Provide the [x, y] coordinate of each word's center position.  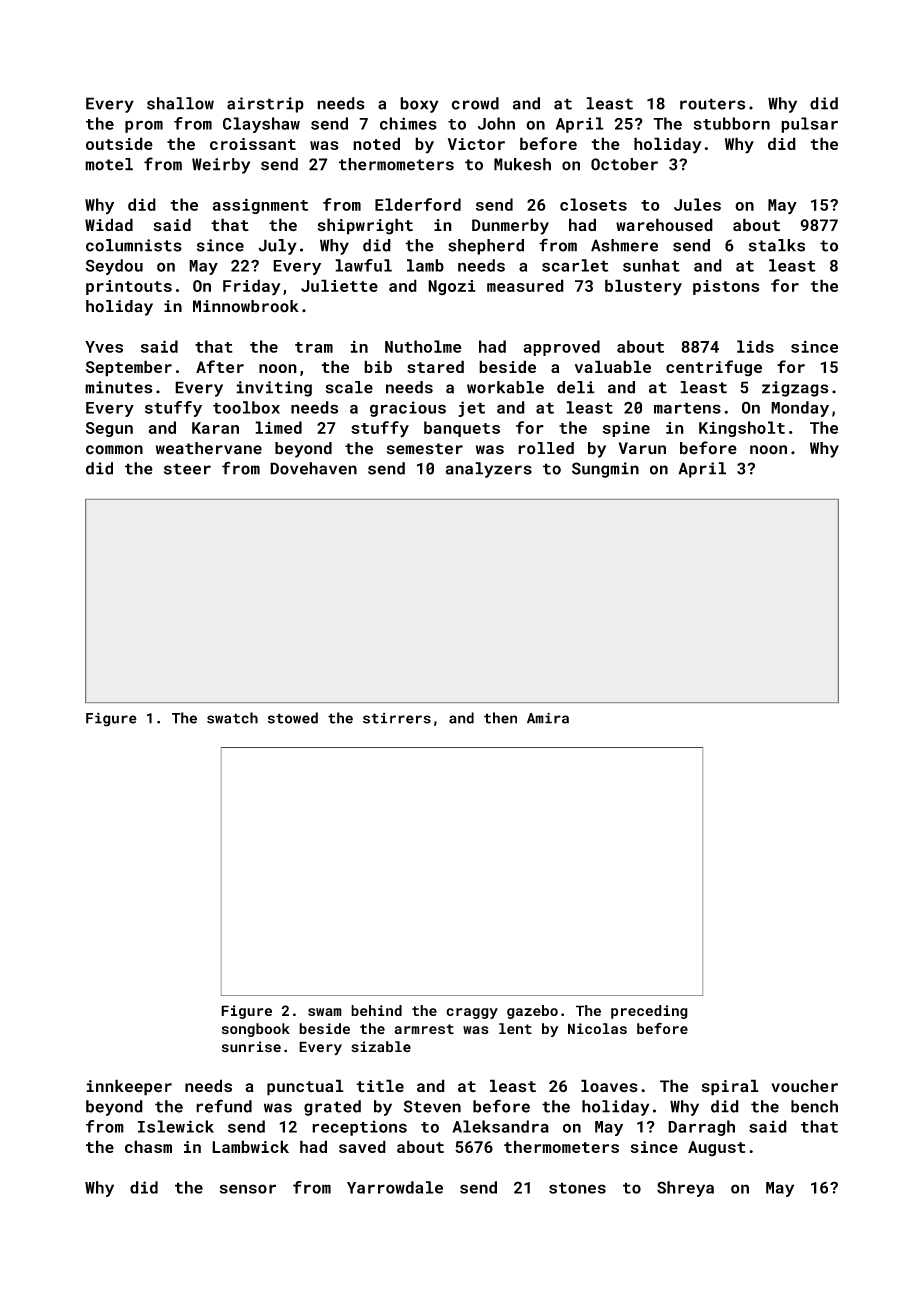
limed [278, 427]
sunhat [651, 265]
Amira [548, 718]
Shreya [685, 1189]
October [624, 164]
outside [119, 143]
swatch [232, 718]
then [500, 718]
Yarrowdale [395, 1187]
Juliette [339, 285]
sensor [248, 1189]
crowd [475, 103]
